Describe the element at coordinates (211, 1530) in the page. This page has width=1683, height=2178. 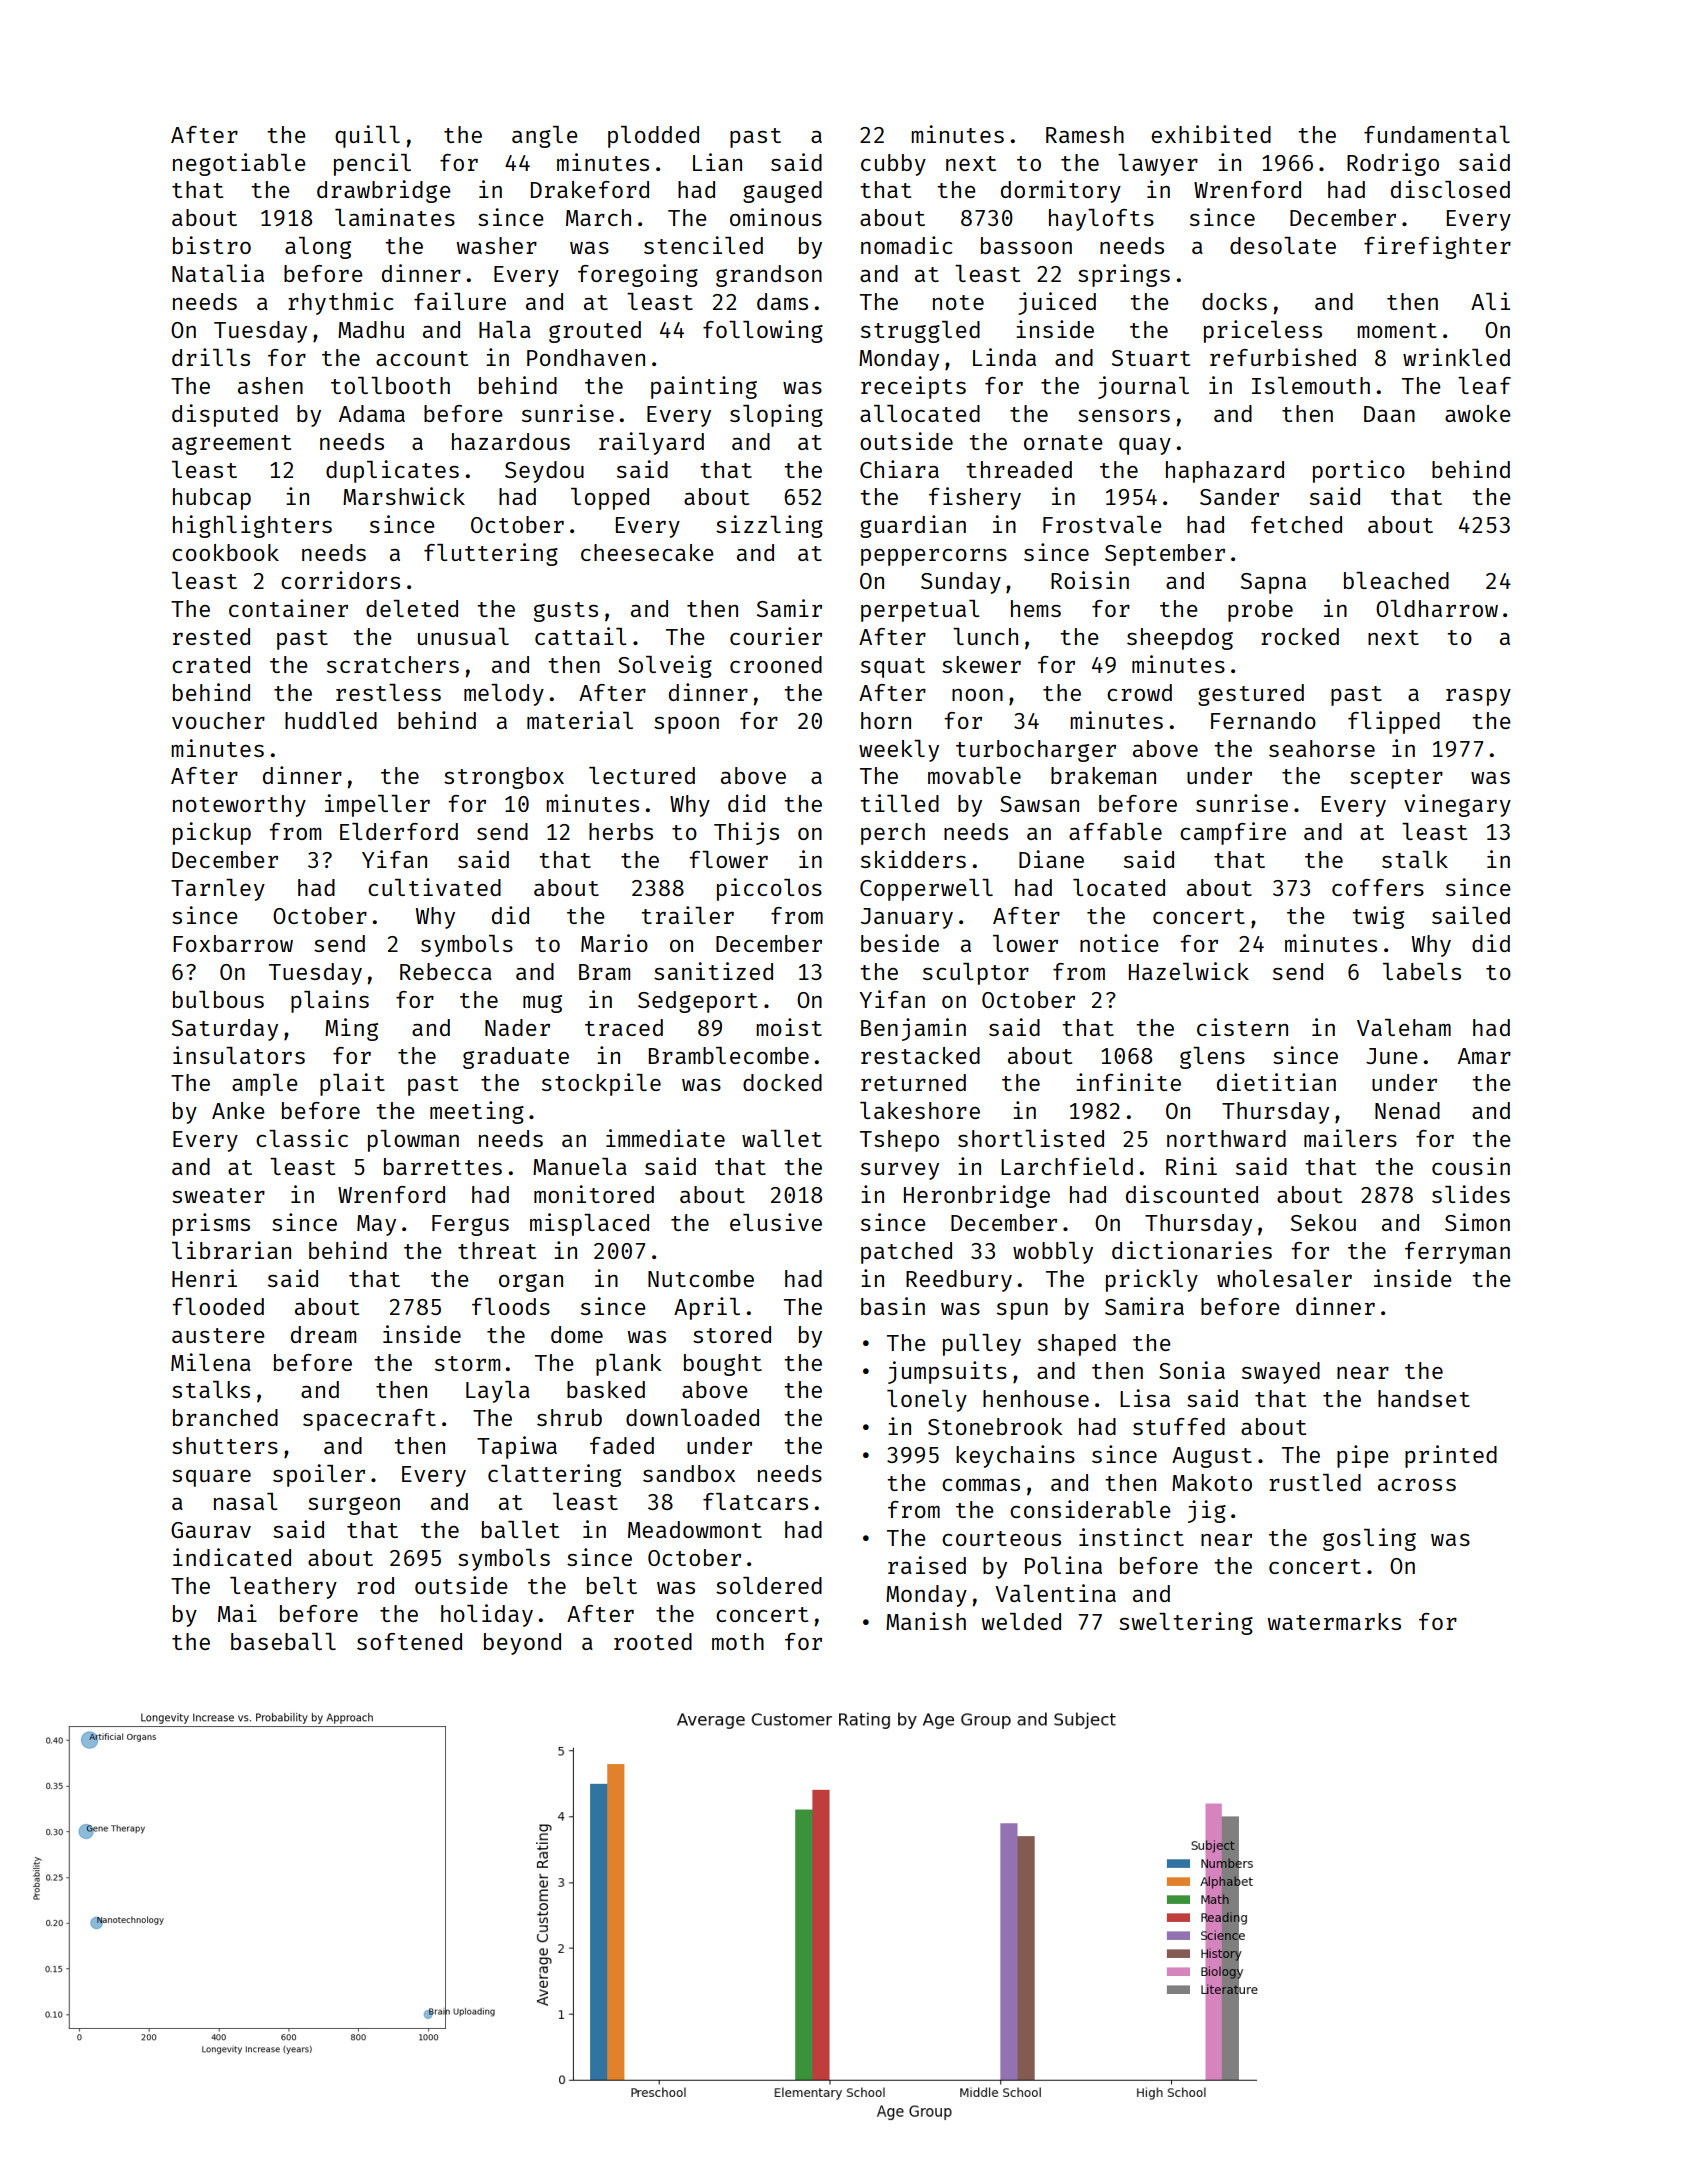
I see `Gaurav` at that location.
